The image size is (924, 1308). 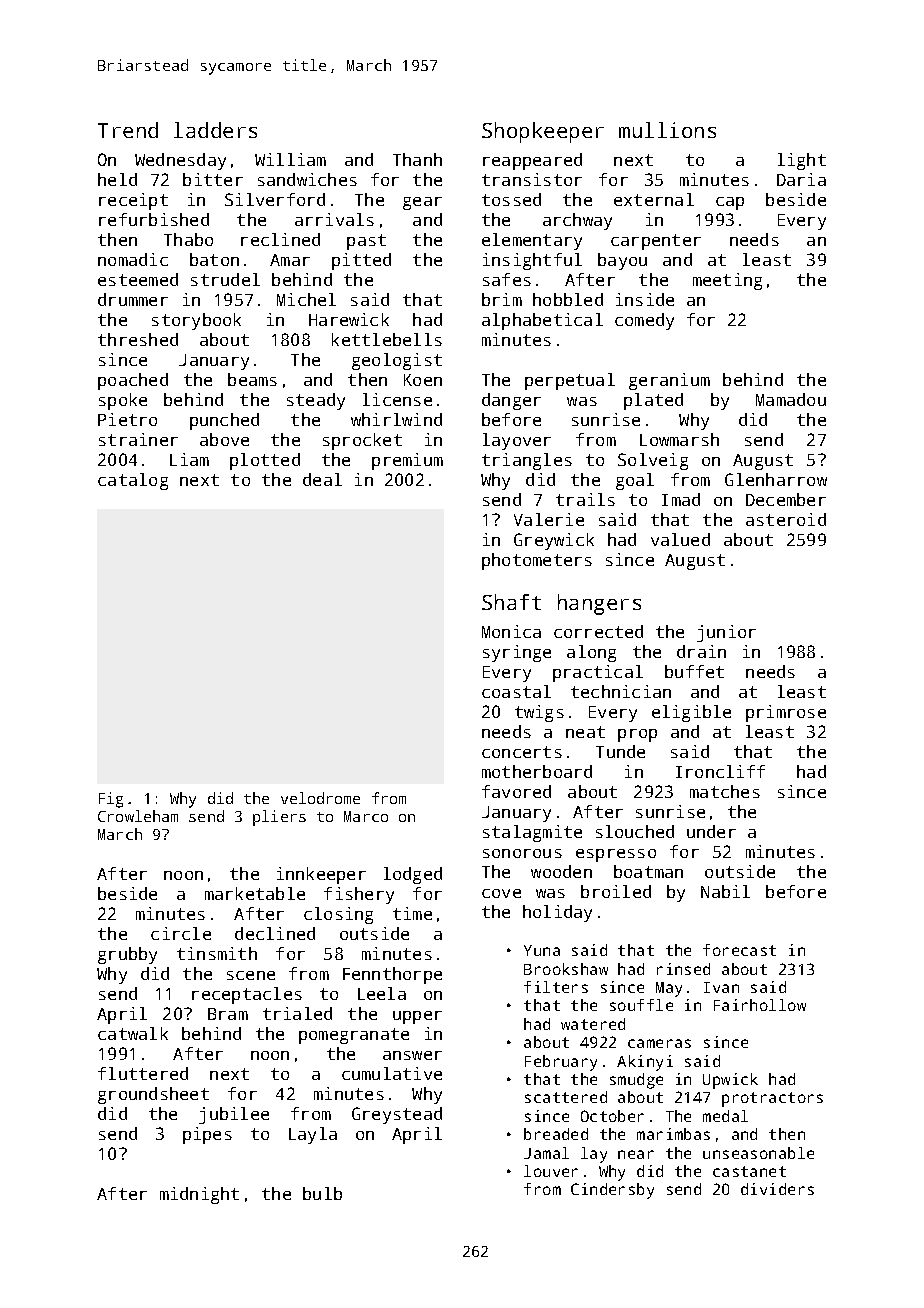 I want to click on Nabil, so click(x=725, y=891).
